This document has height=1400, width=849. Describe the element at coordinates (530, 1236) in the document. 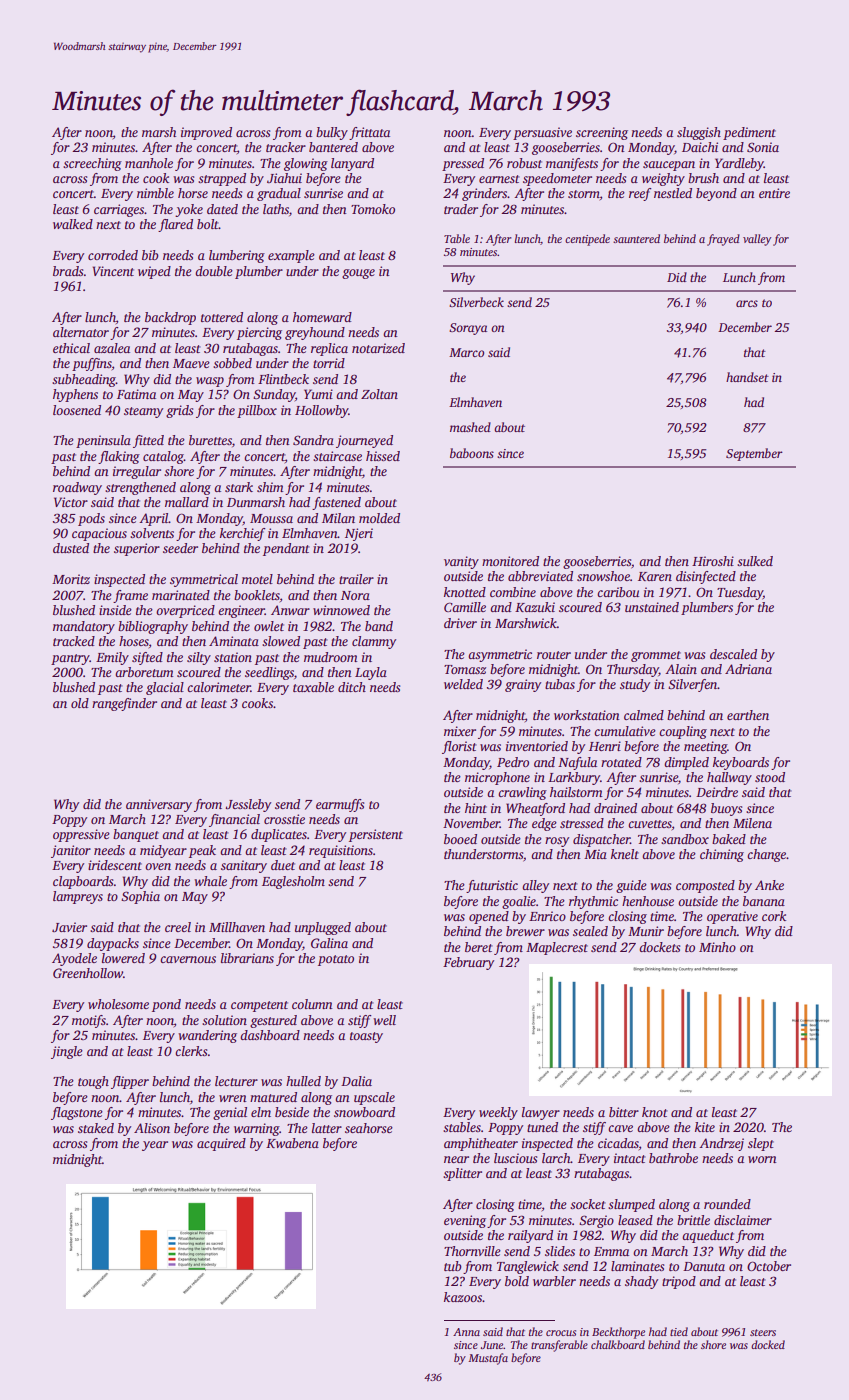

I see `railyard` at that location.
